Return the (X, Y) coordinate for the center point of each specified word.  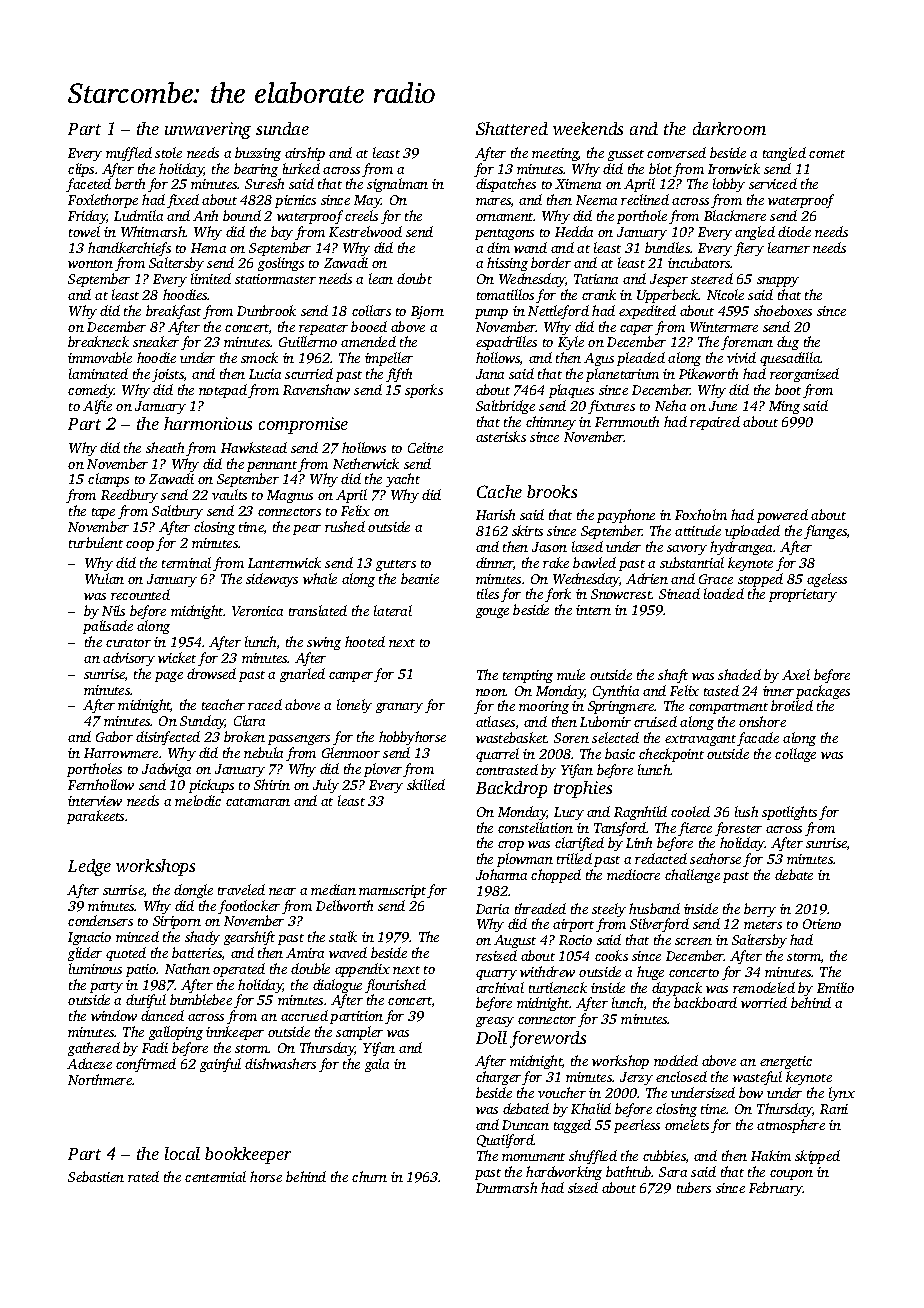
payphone (626, 516)
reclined (645, 199)
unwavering (208, 130)
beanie (420, 578)
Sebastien (96, 1176)
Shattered (512, 128)
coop (140, 546)
